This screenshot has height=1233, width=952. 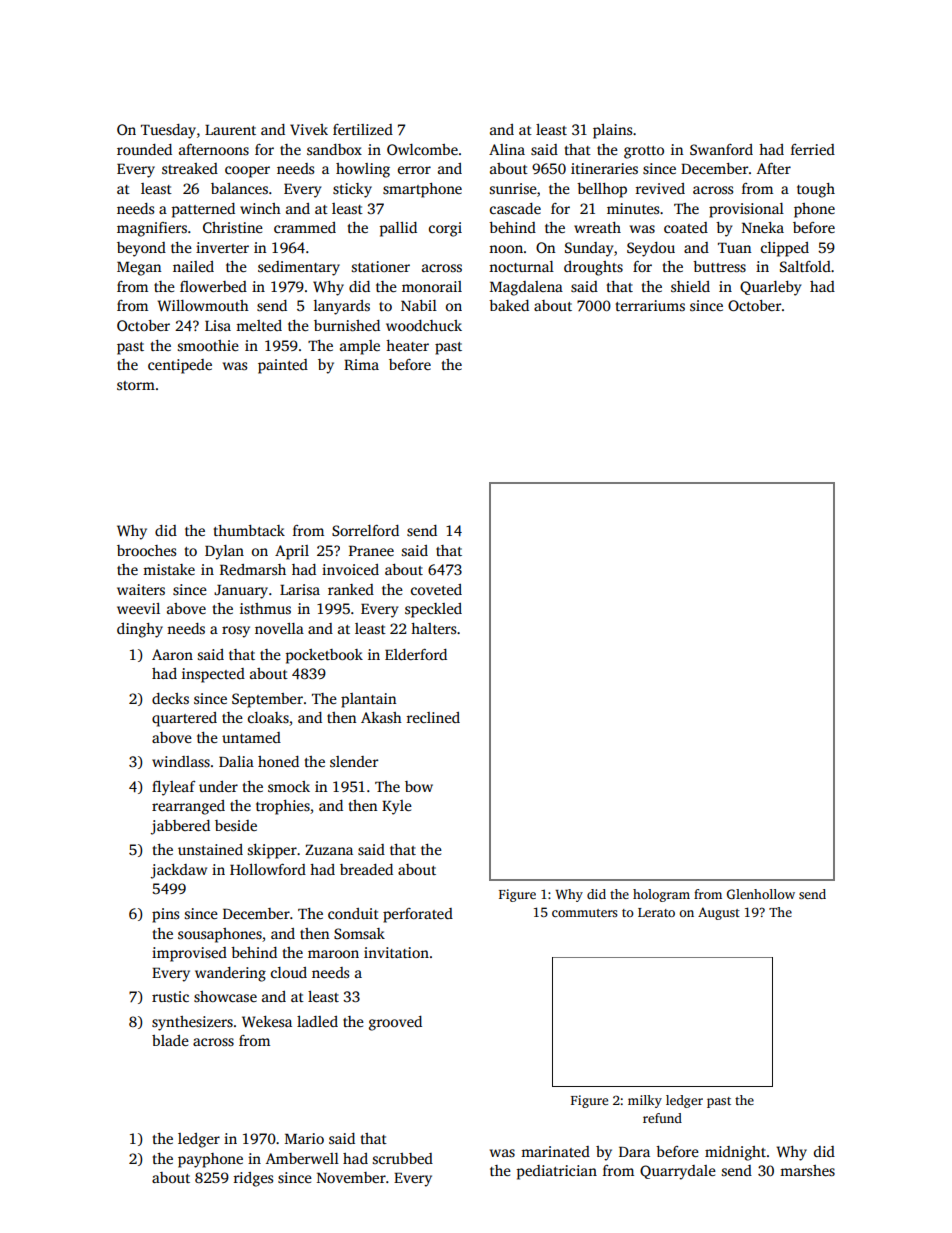 I want to click on Seydou, so click(x=651, y=249).
